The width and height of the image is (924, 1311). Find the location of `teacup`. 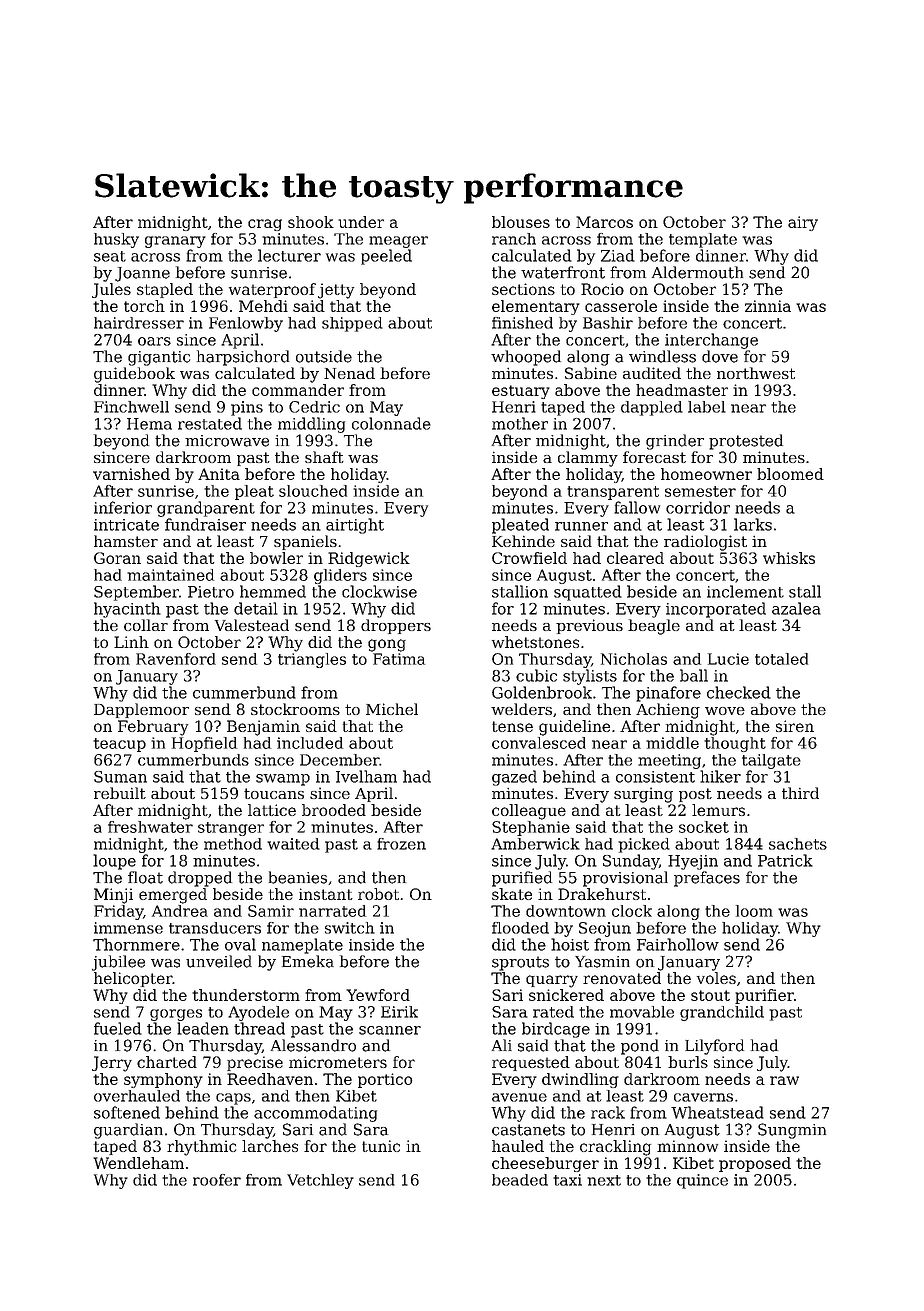

teacup is located at coordinates (119, 745).
